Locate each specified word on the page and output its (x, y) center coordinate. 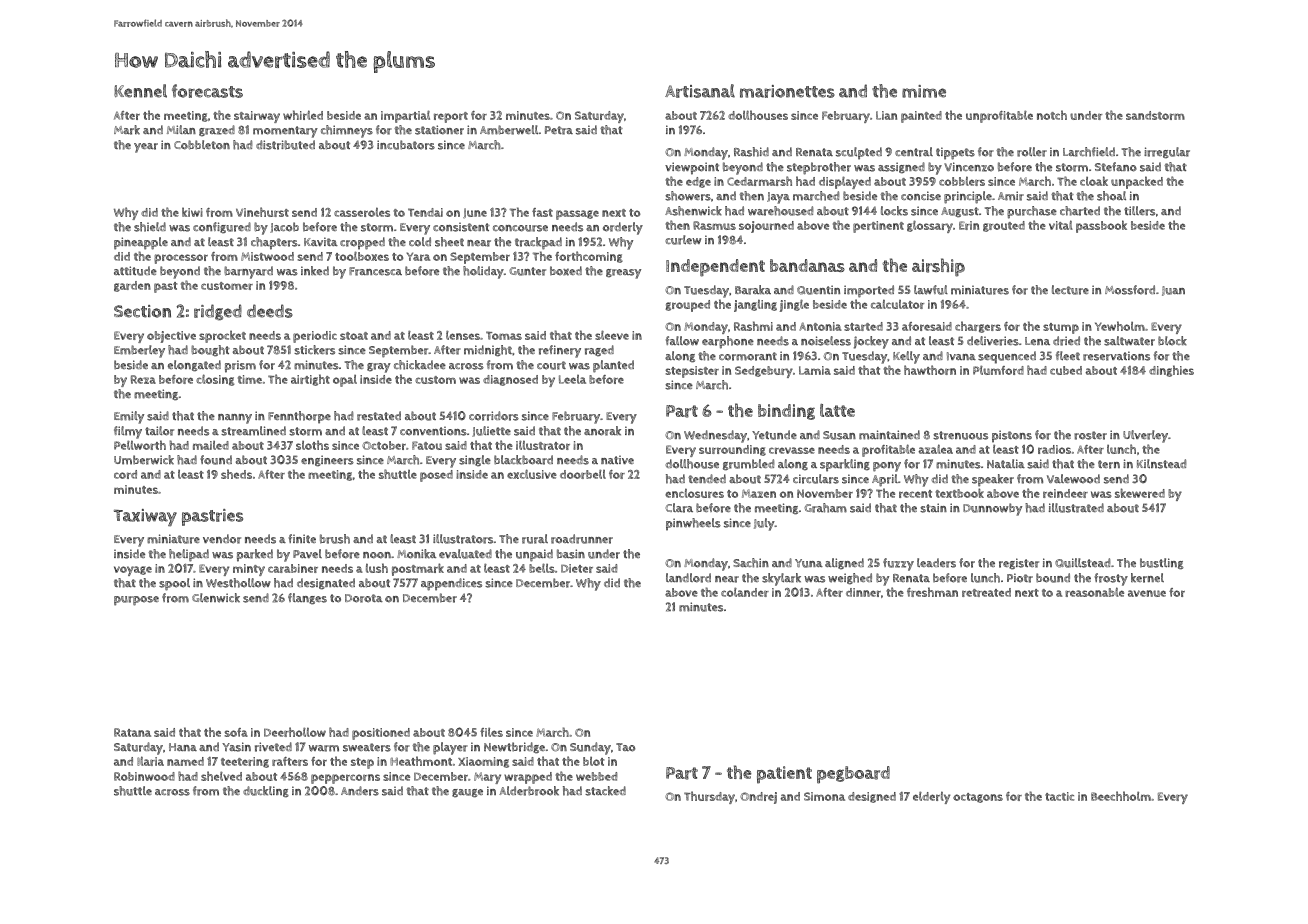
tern (1109, 464)
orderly (623, 228)
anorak (602, 431)
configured (222, 228)
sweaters (367, 747)
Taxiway (145, 518)
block (1172, 341)
